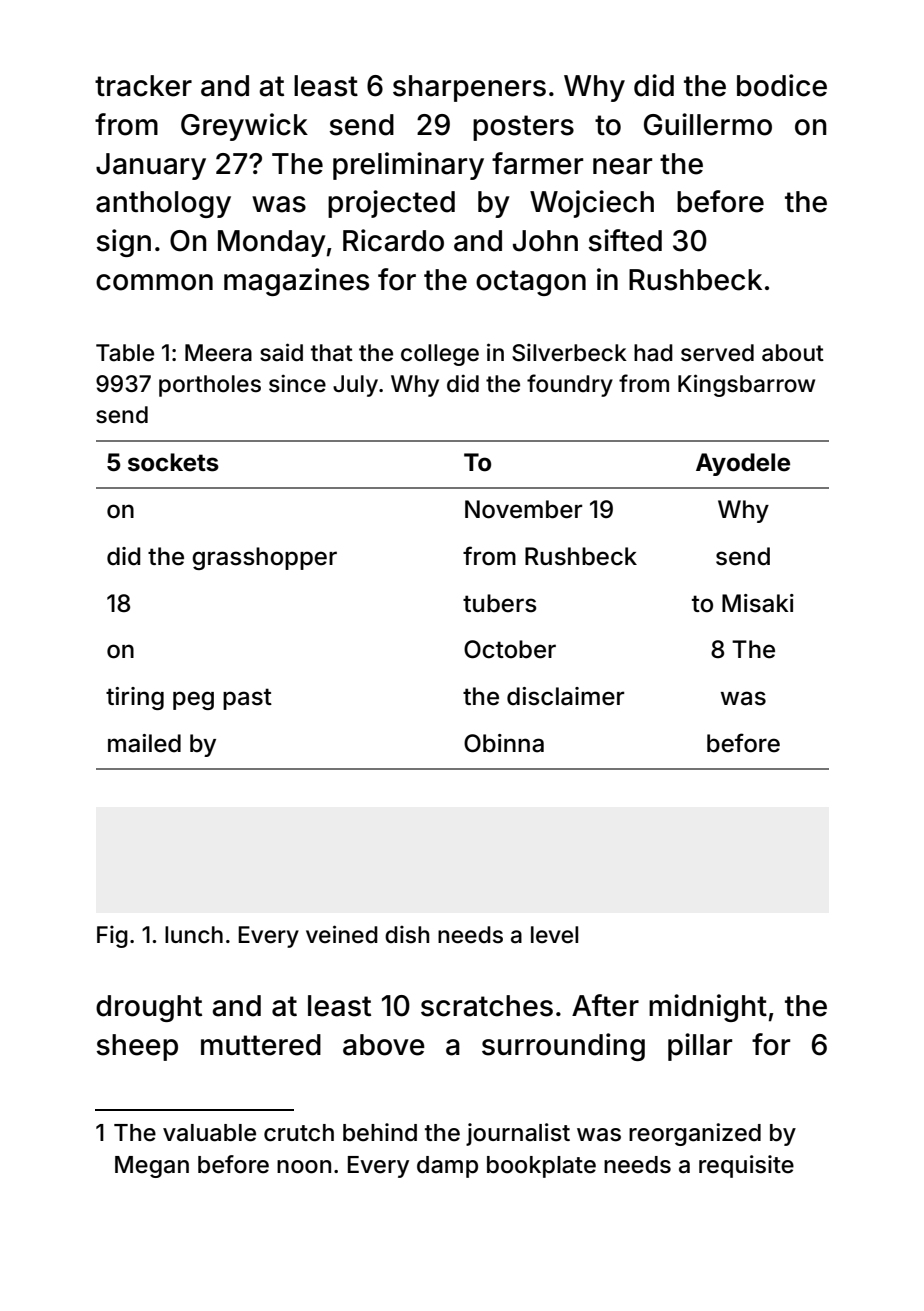 The image size is (924, 1311). What do you see at coordinates (143, 86) in the page?
I see `tracker` at bounding box center [143, 86].
